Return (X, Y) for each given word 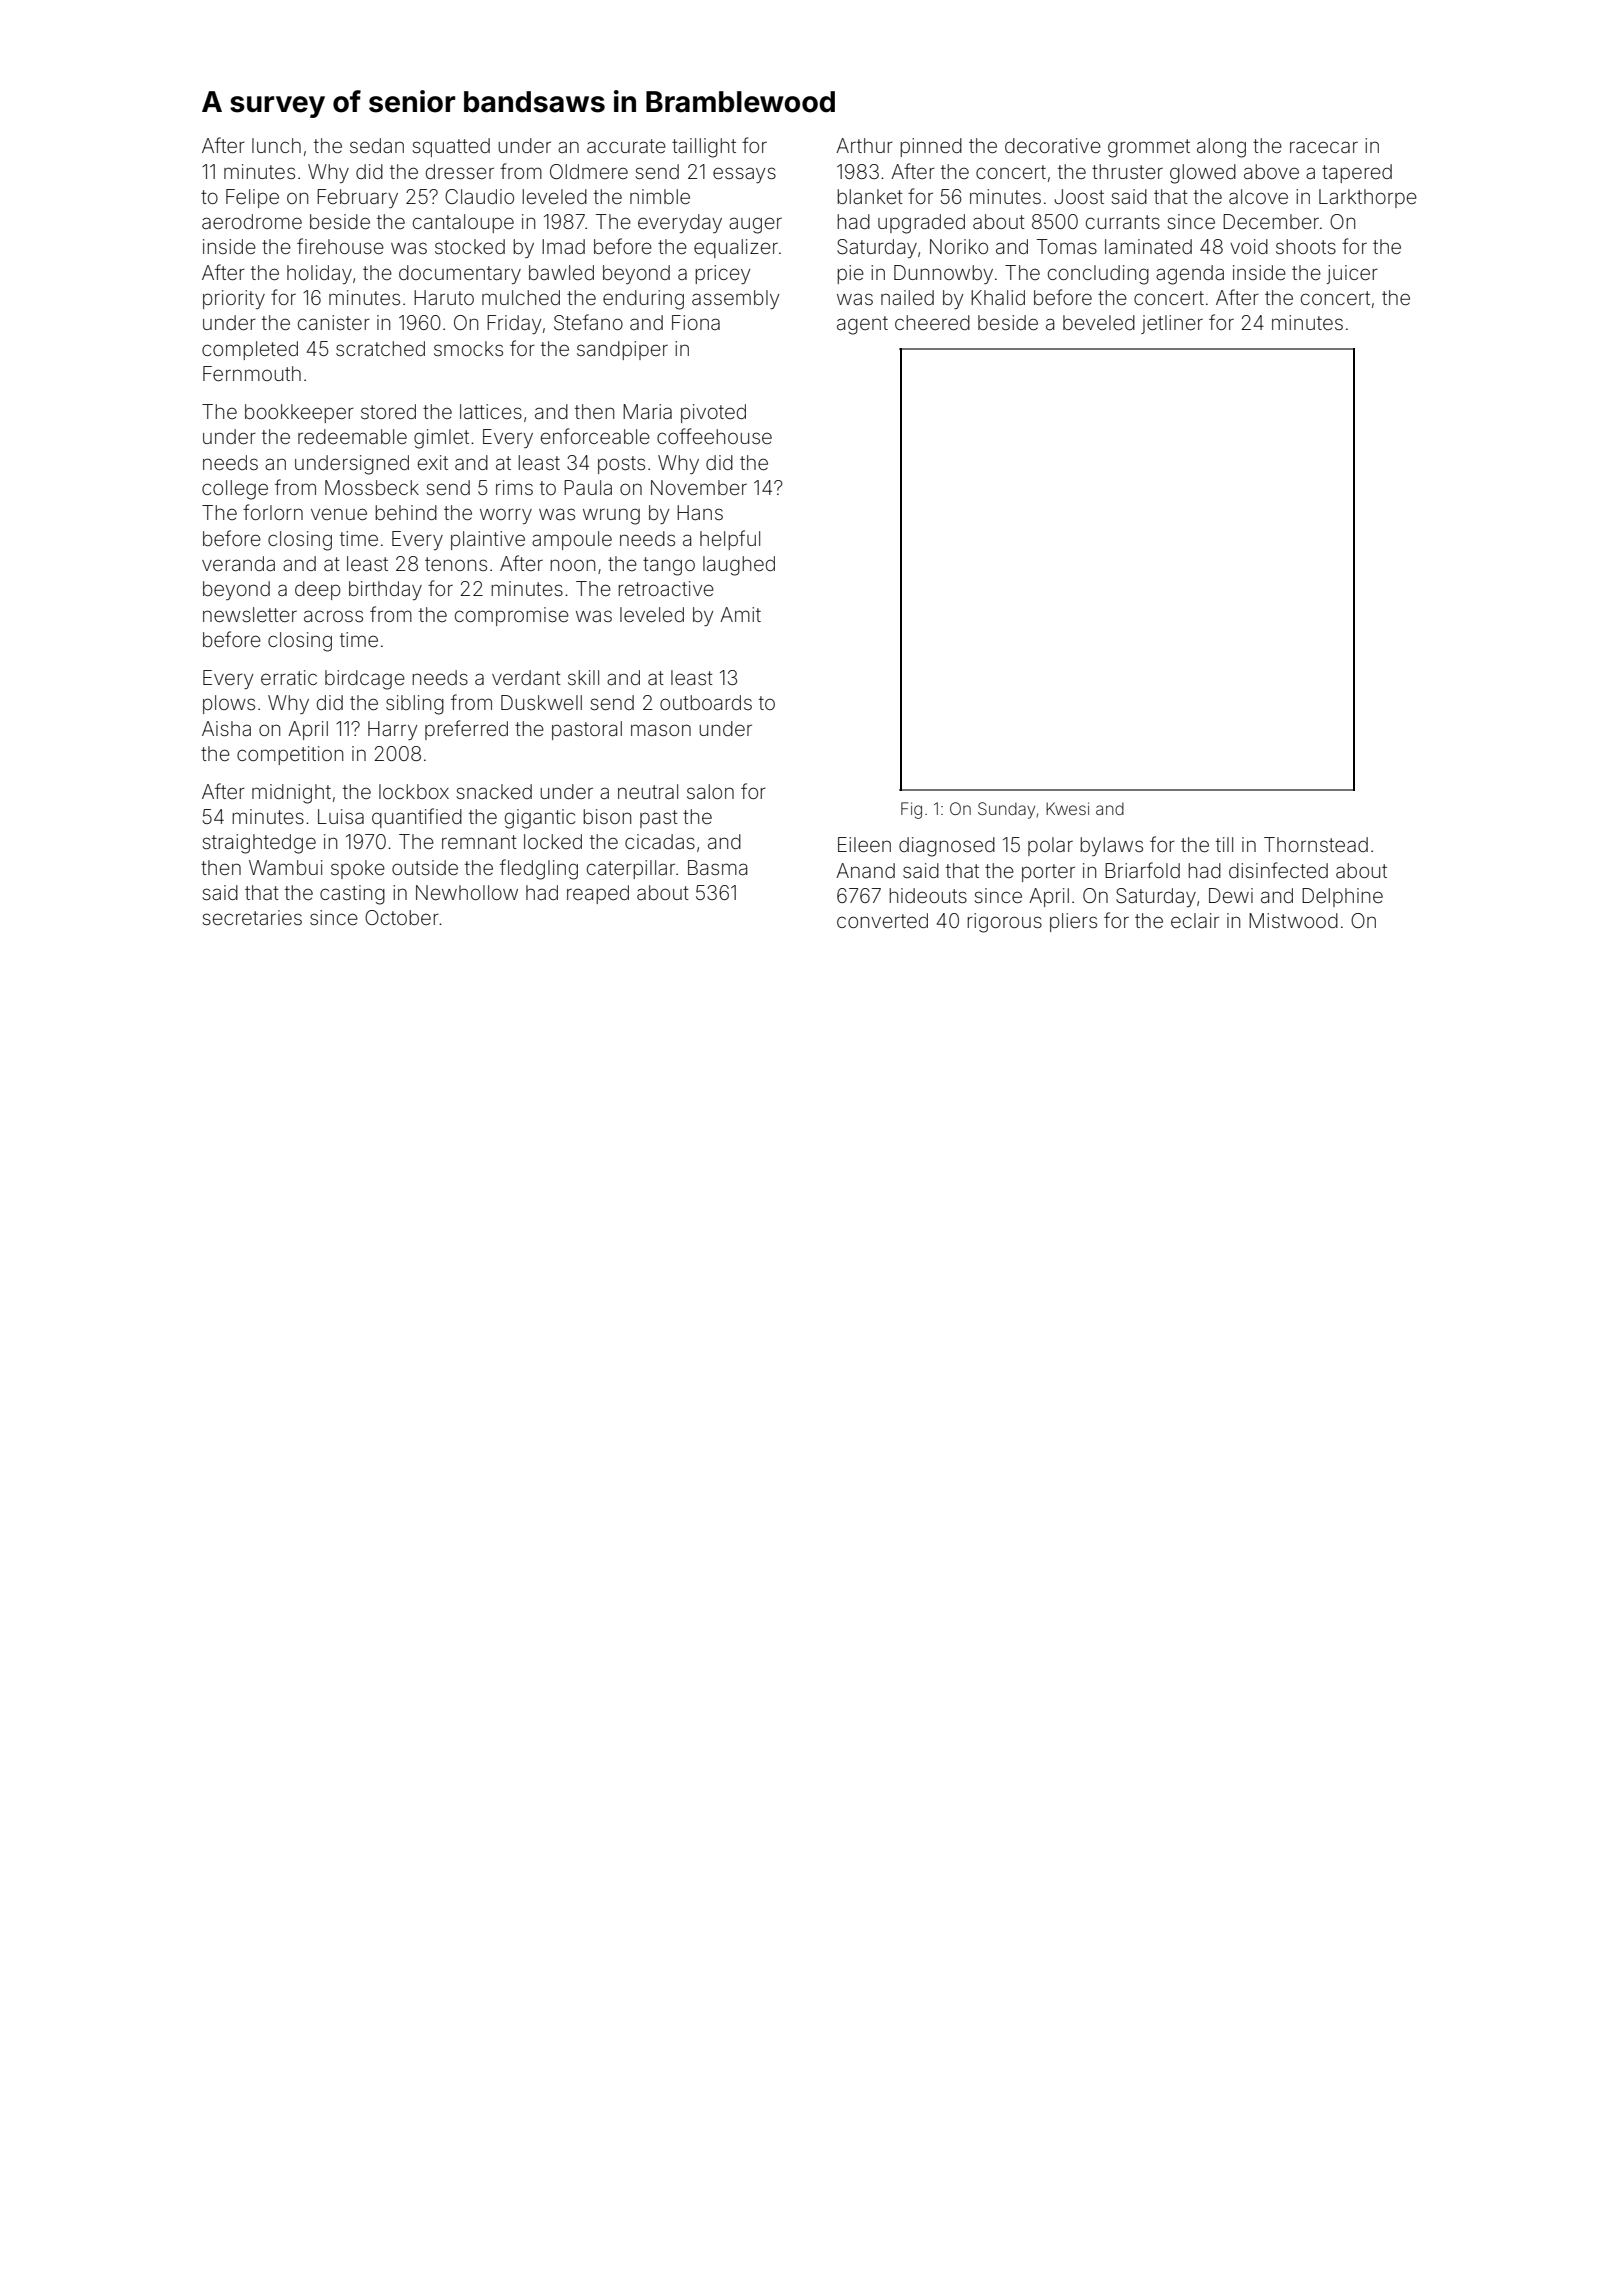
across (333, 616)
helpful (730, 540)
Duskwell (541, 702)
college (235, 490)
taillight (704, 148)
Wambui (286, 867)
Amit (740, 614)
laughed (739, 566)
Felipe (252, 198)
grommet (1149, 148)
